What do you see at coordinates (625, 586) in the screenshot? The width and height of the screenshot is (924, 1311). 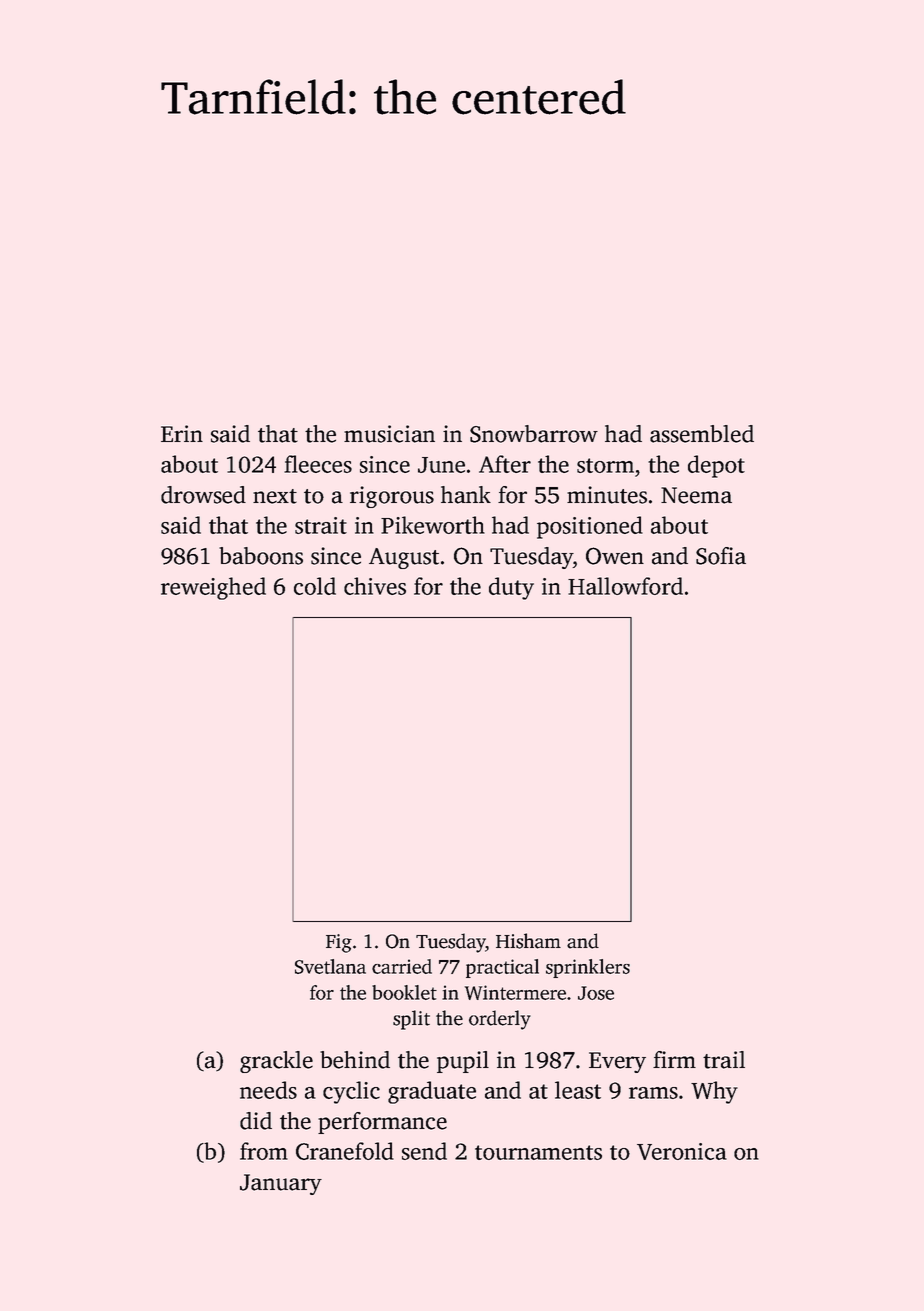 I see `Hallowford` at bounding box center [625, 586].
